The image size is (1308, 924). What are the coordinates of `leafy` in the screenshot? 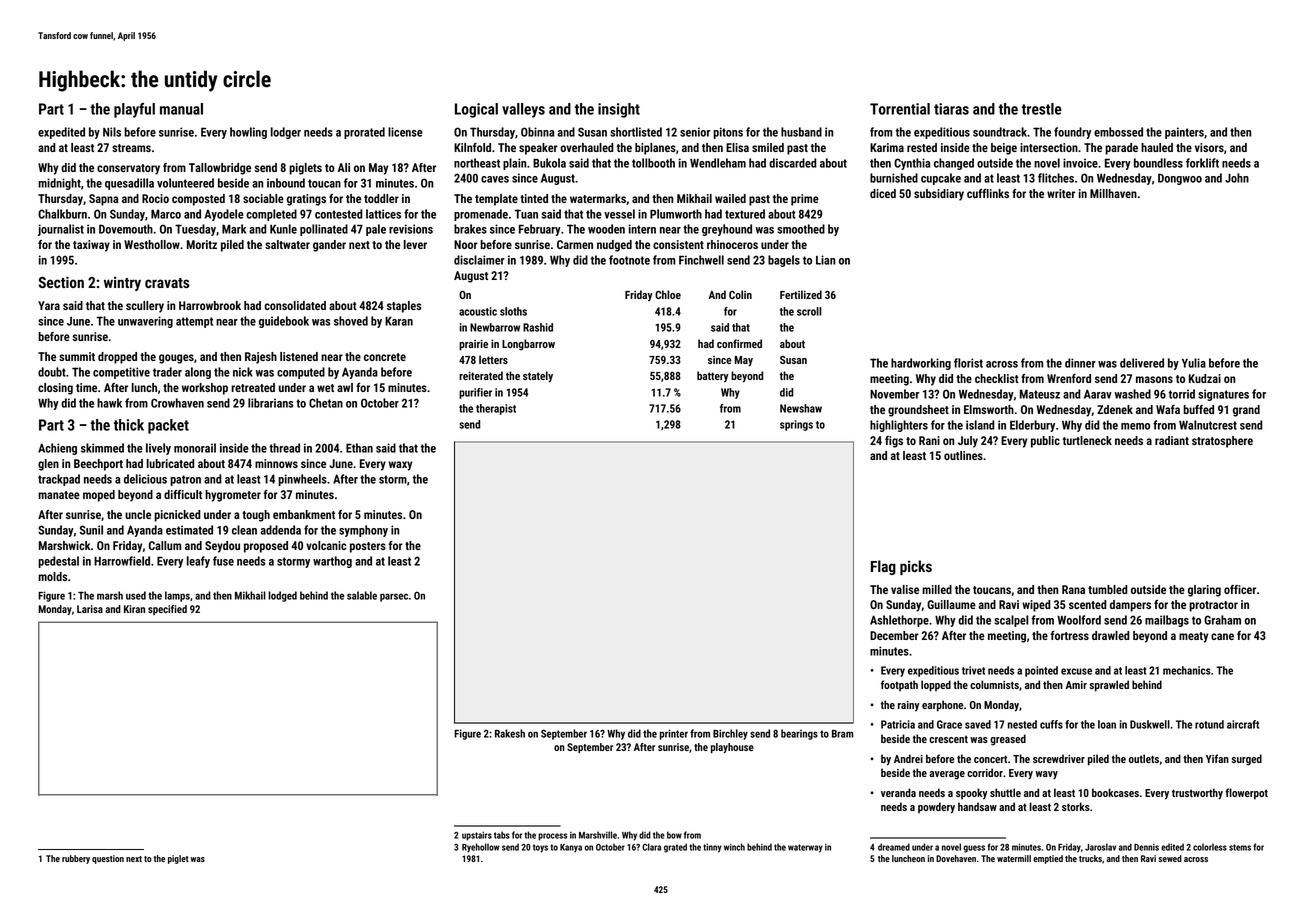 It's located at (198, 562).
